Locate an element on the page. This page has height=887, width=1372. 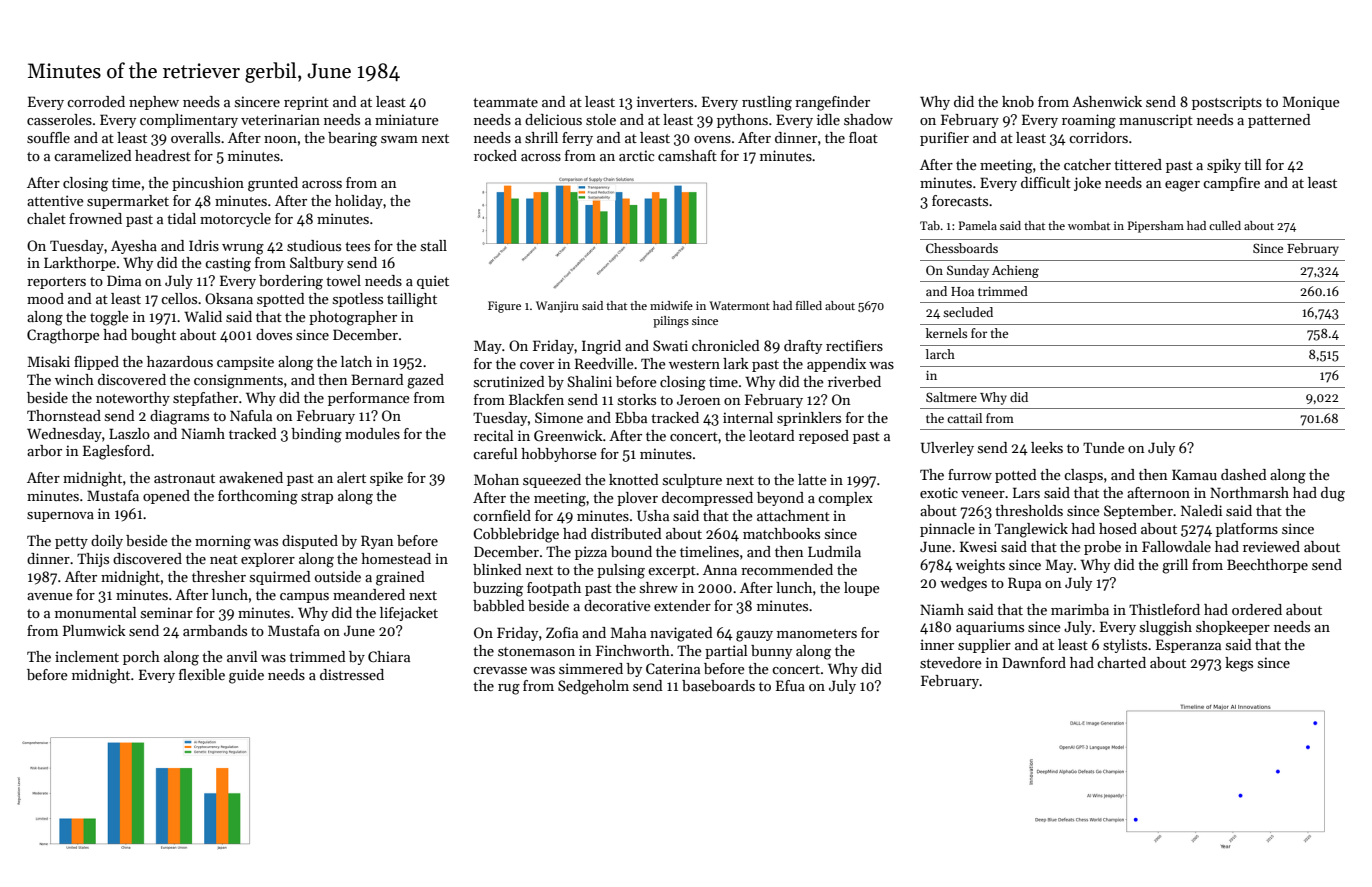
tees is located at coordinates (357, 246).
